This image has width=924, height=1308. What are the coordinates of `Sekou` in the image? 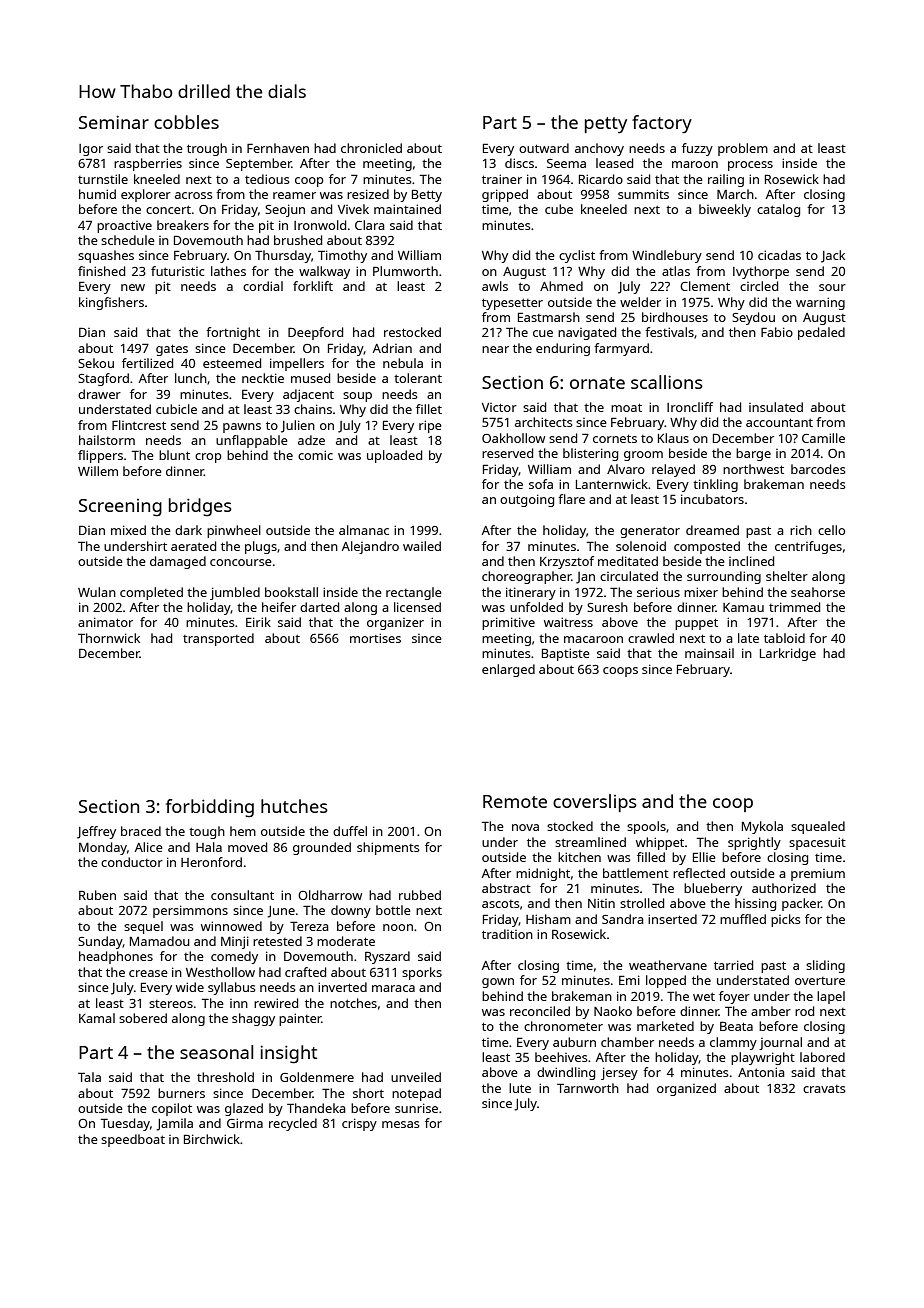 It's located at (96, 363).
